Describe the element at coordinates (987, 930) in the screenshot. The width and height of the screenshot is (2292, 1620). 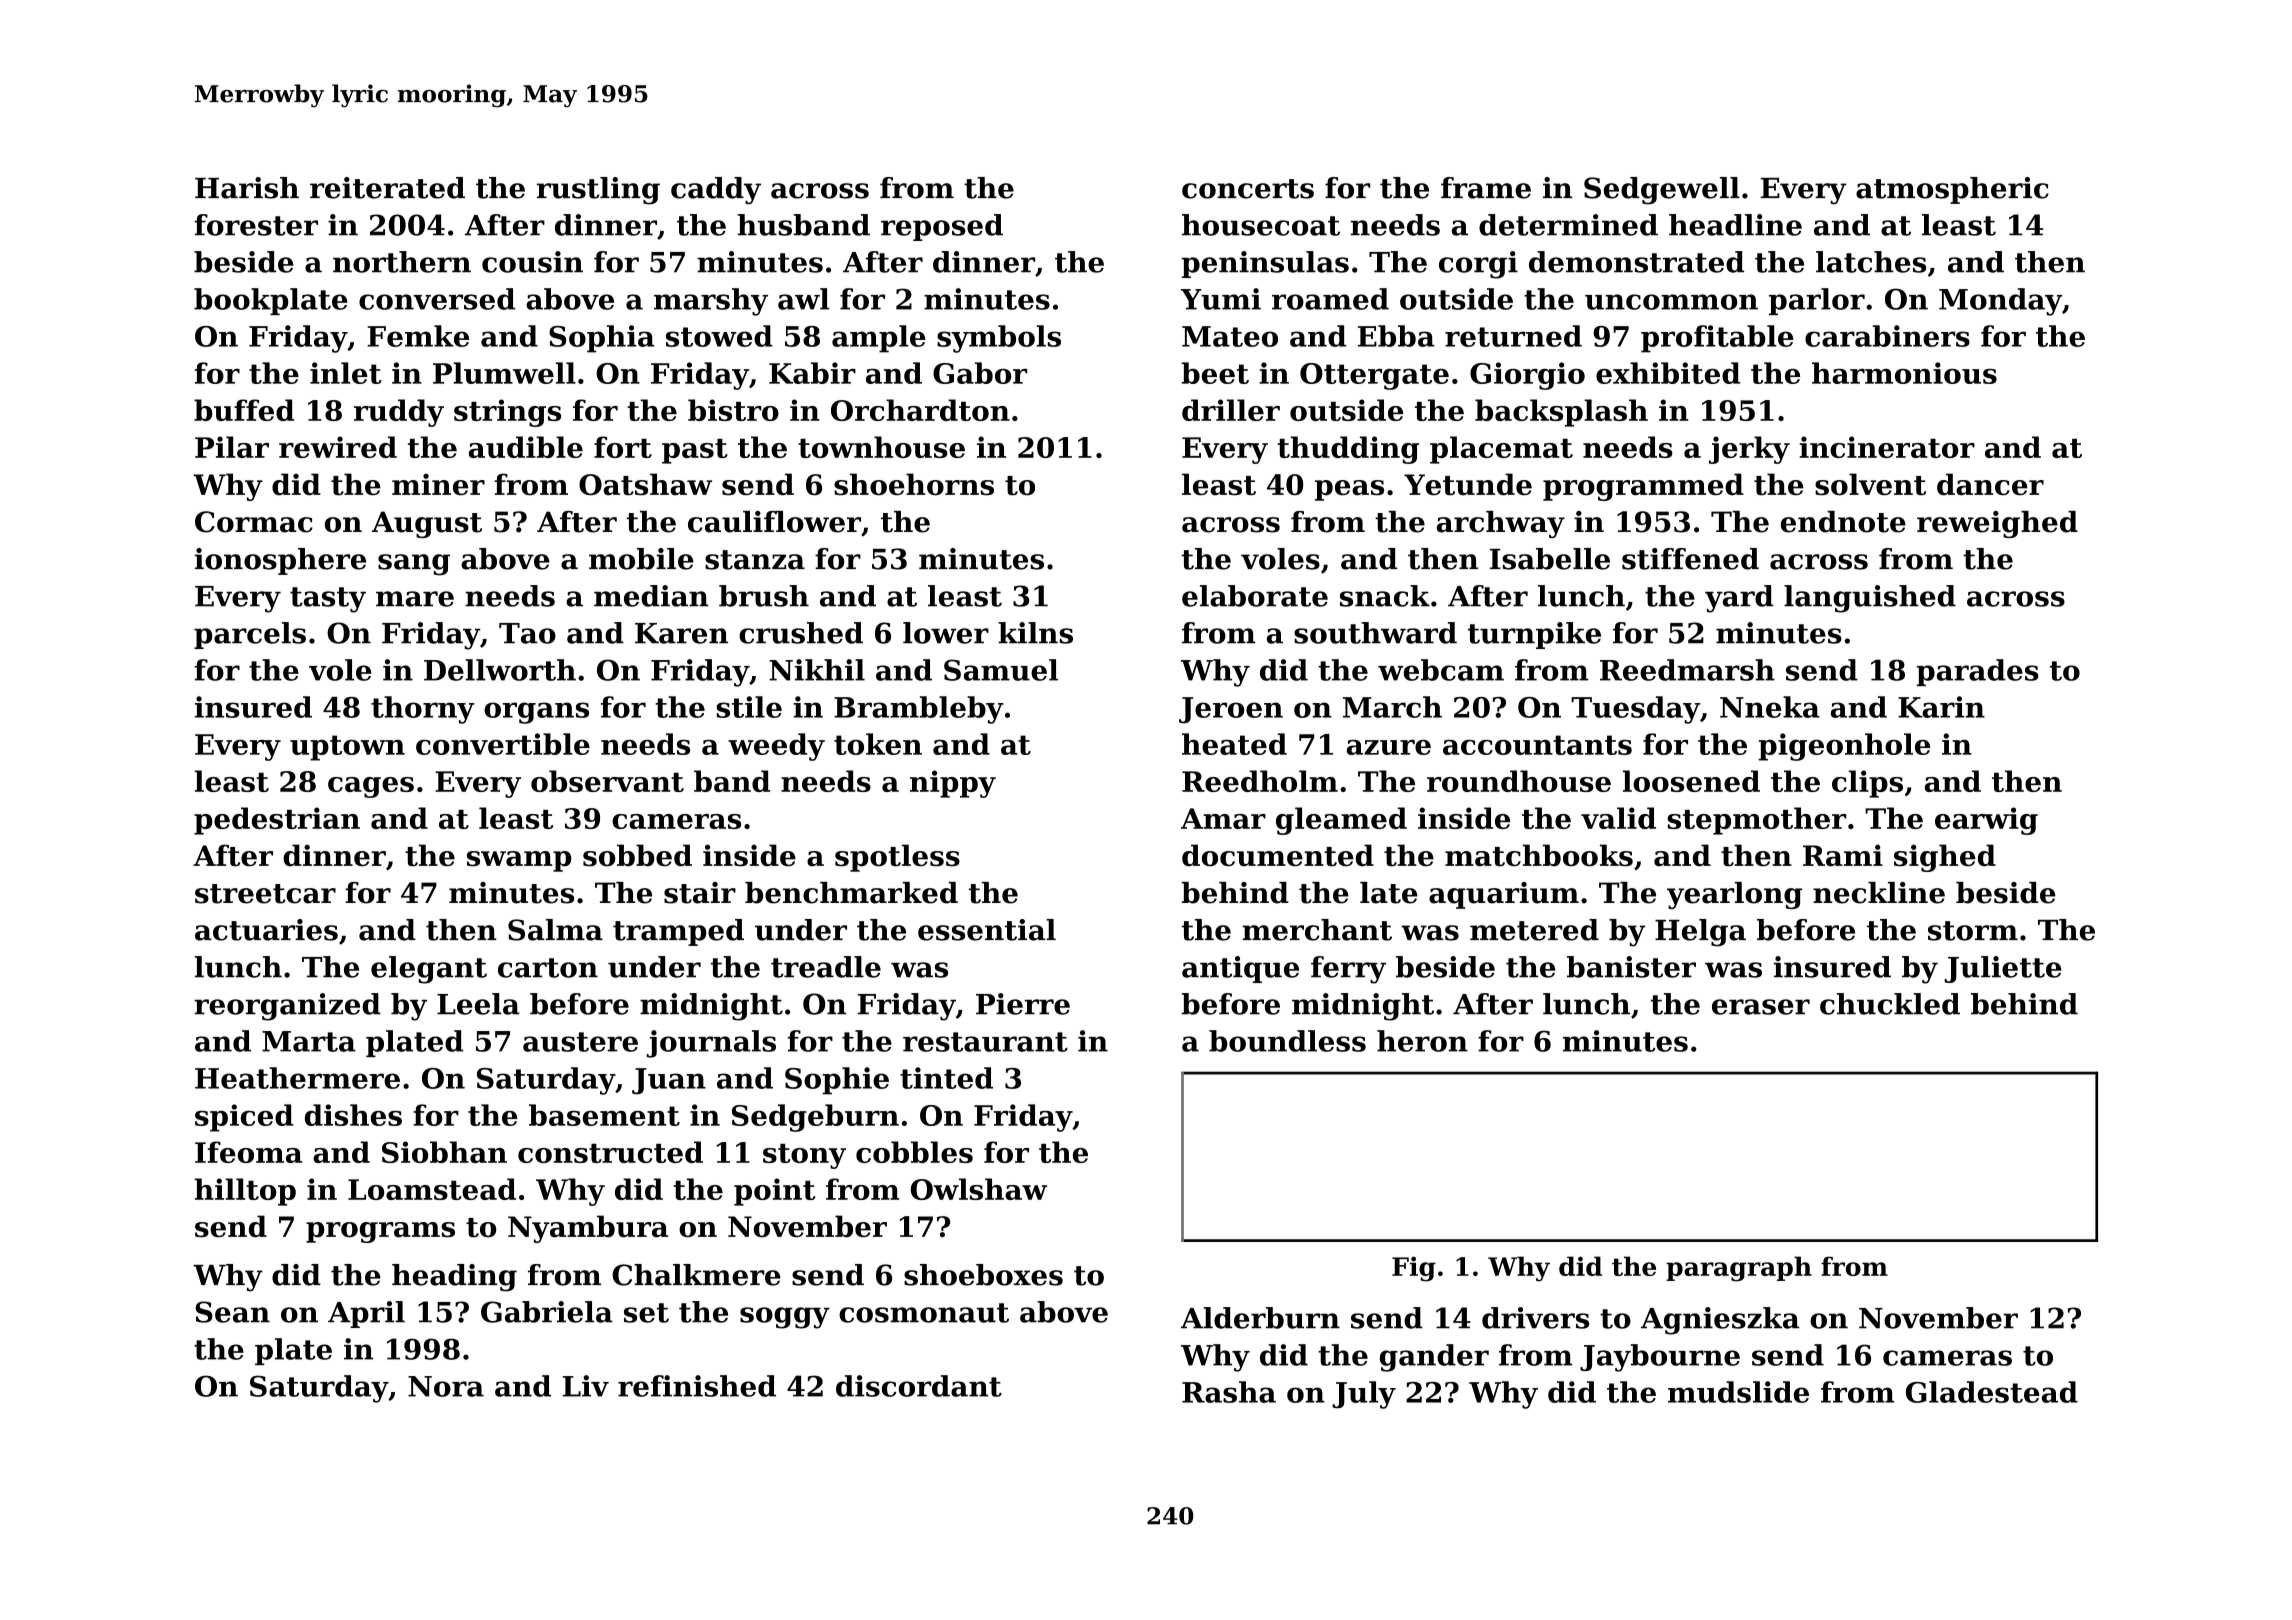
I see `essential` at that location.
